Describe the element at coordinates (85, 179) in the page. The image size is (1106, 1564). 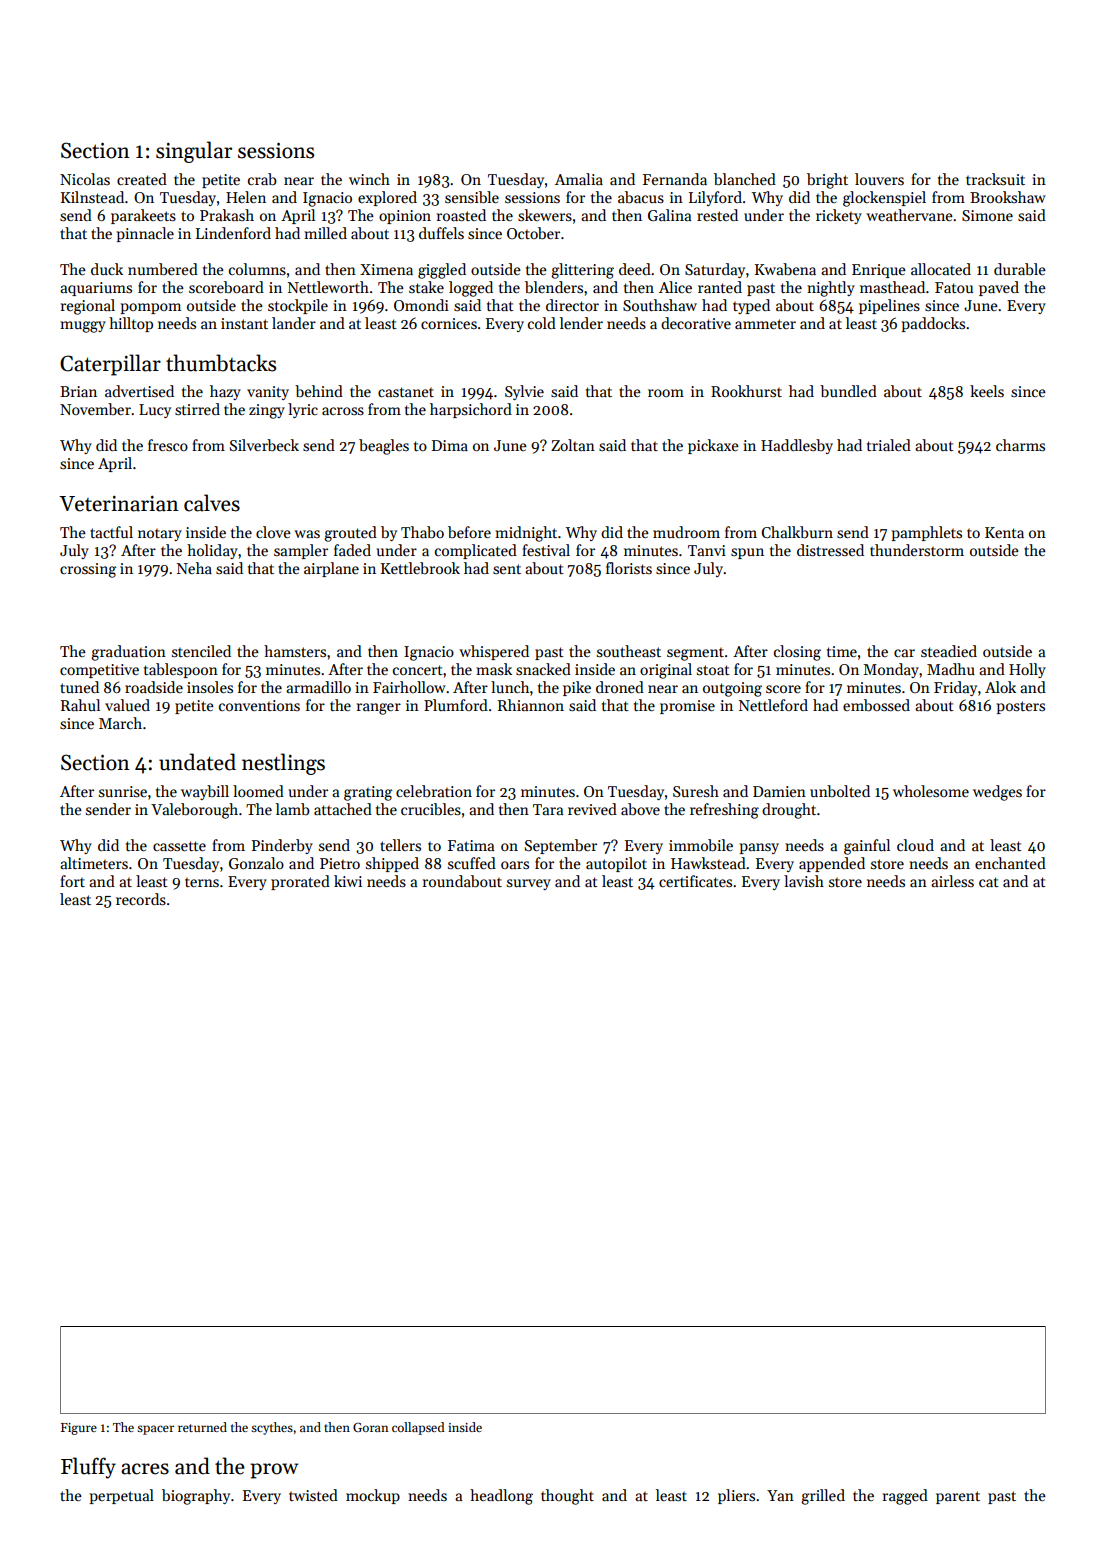
I see `Nicolas` at that location.
